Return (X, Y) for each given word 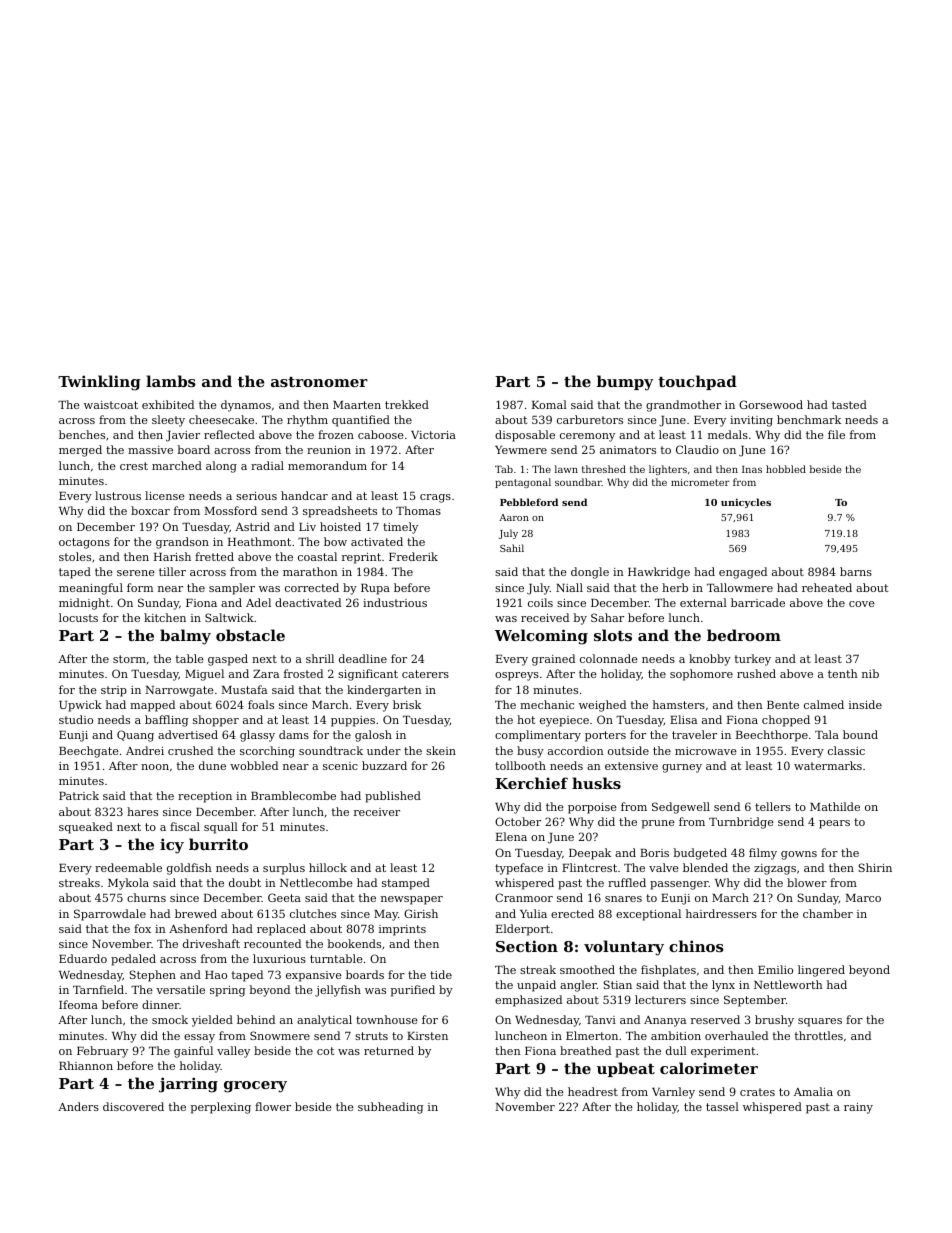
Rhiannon (86, 1065)
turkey (753, 660)
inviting (751, 421)
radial (267, 465)
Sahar (607, 617)
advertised (188, 734)
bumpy (625, 383)
